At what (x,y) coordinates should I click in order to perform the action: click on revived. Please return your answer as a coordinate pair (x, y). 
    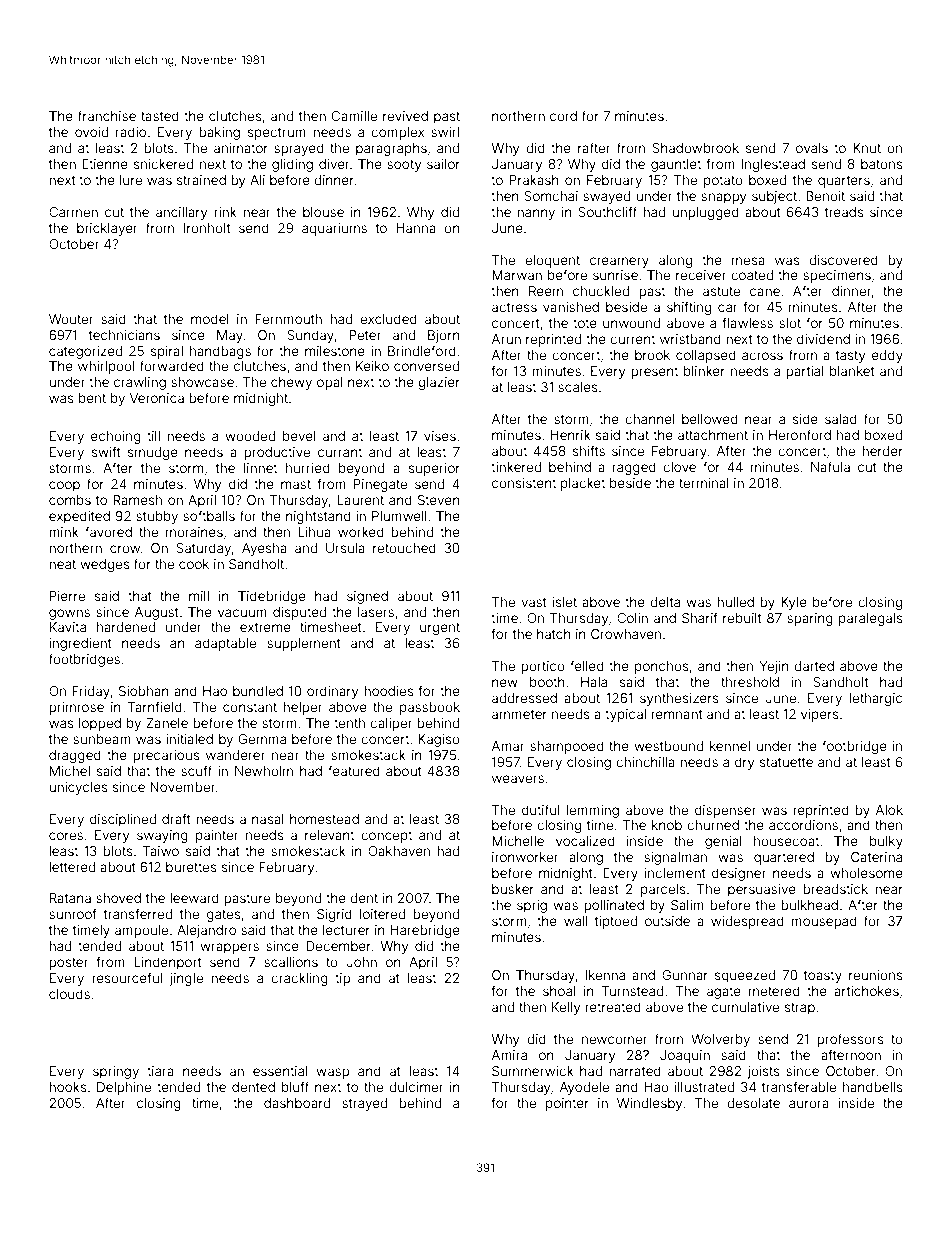
    Looking at the image, I should click on (405, 116).
